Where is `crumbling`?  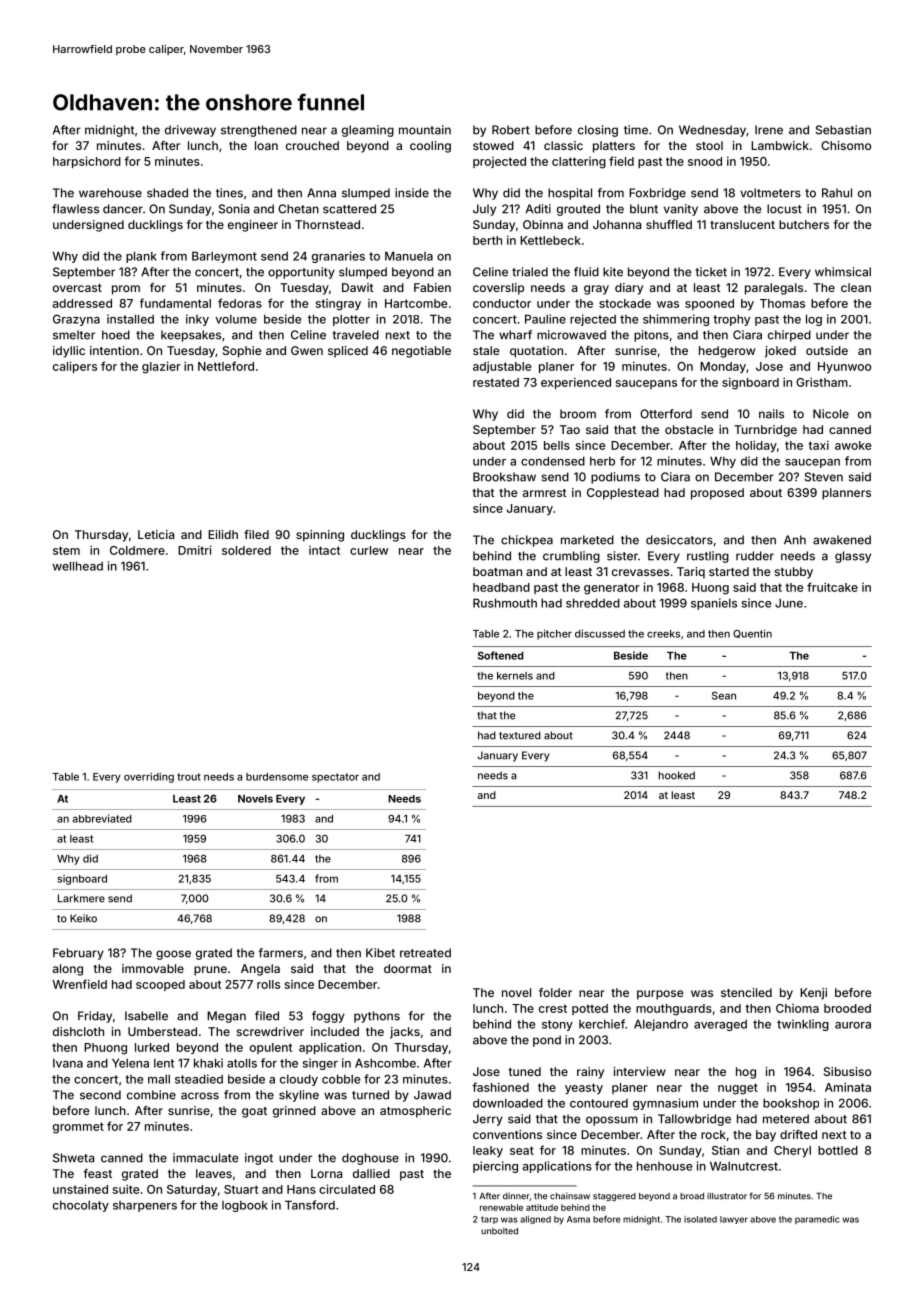 crumbling is located at coordinates (571, 557).
